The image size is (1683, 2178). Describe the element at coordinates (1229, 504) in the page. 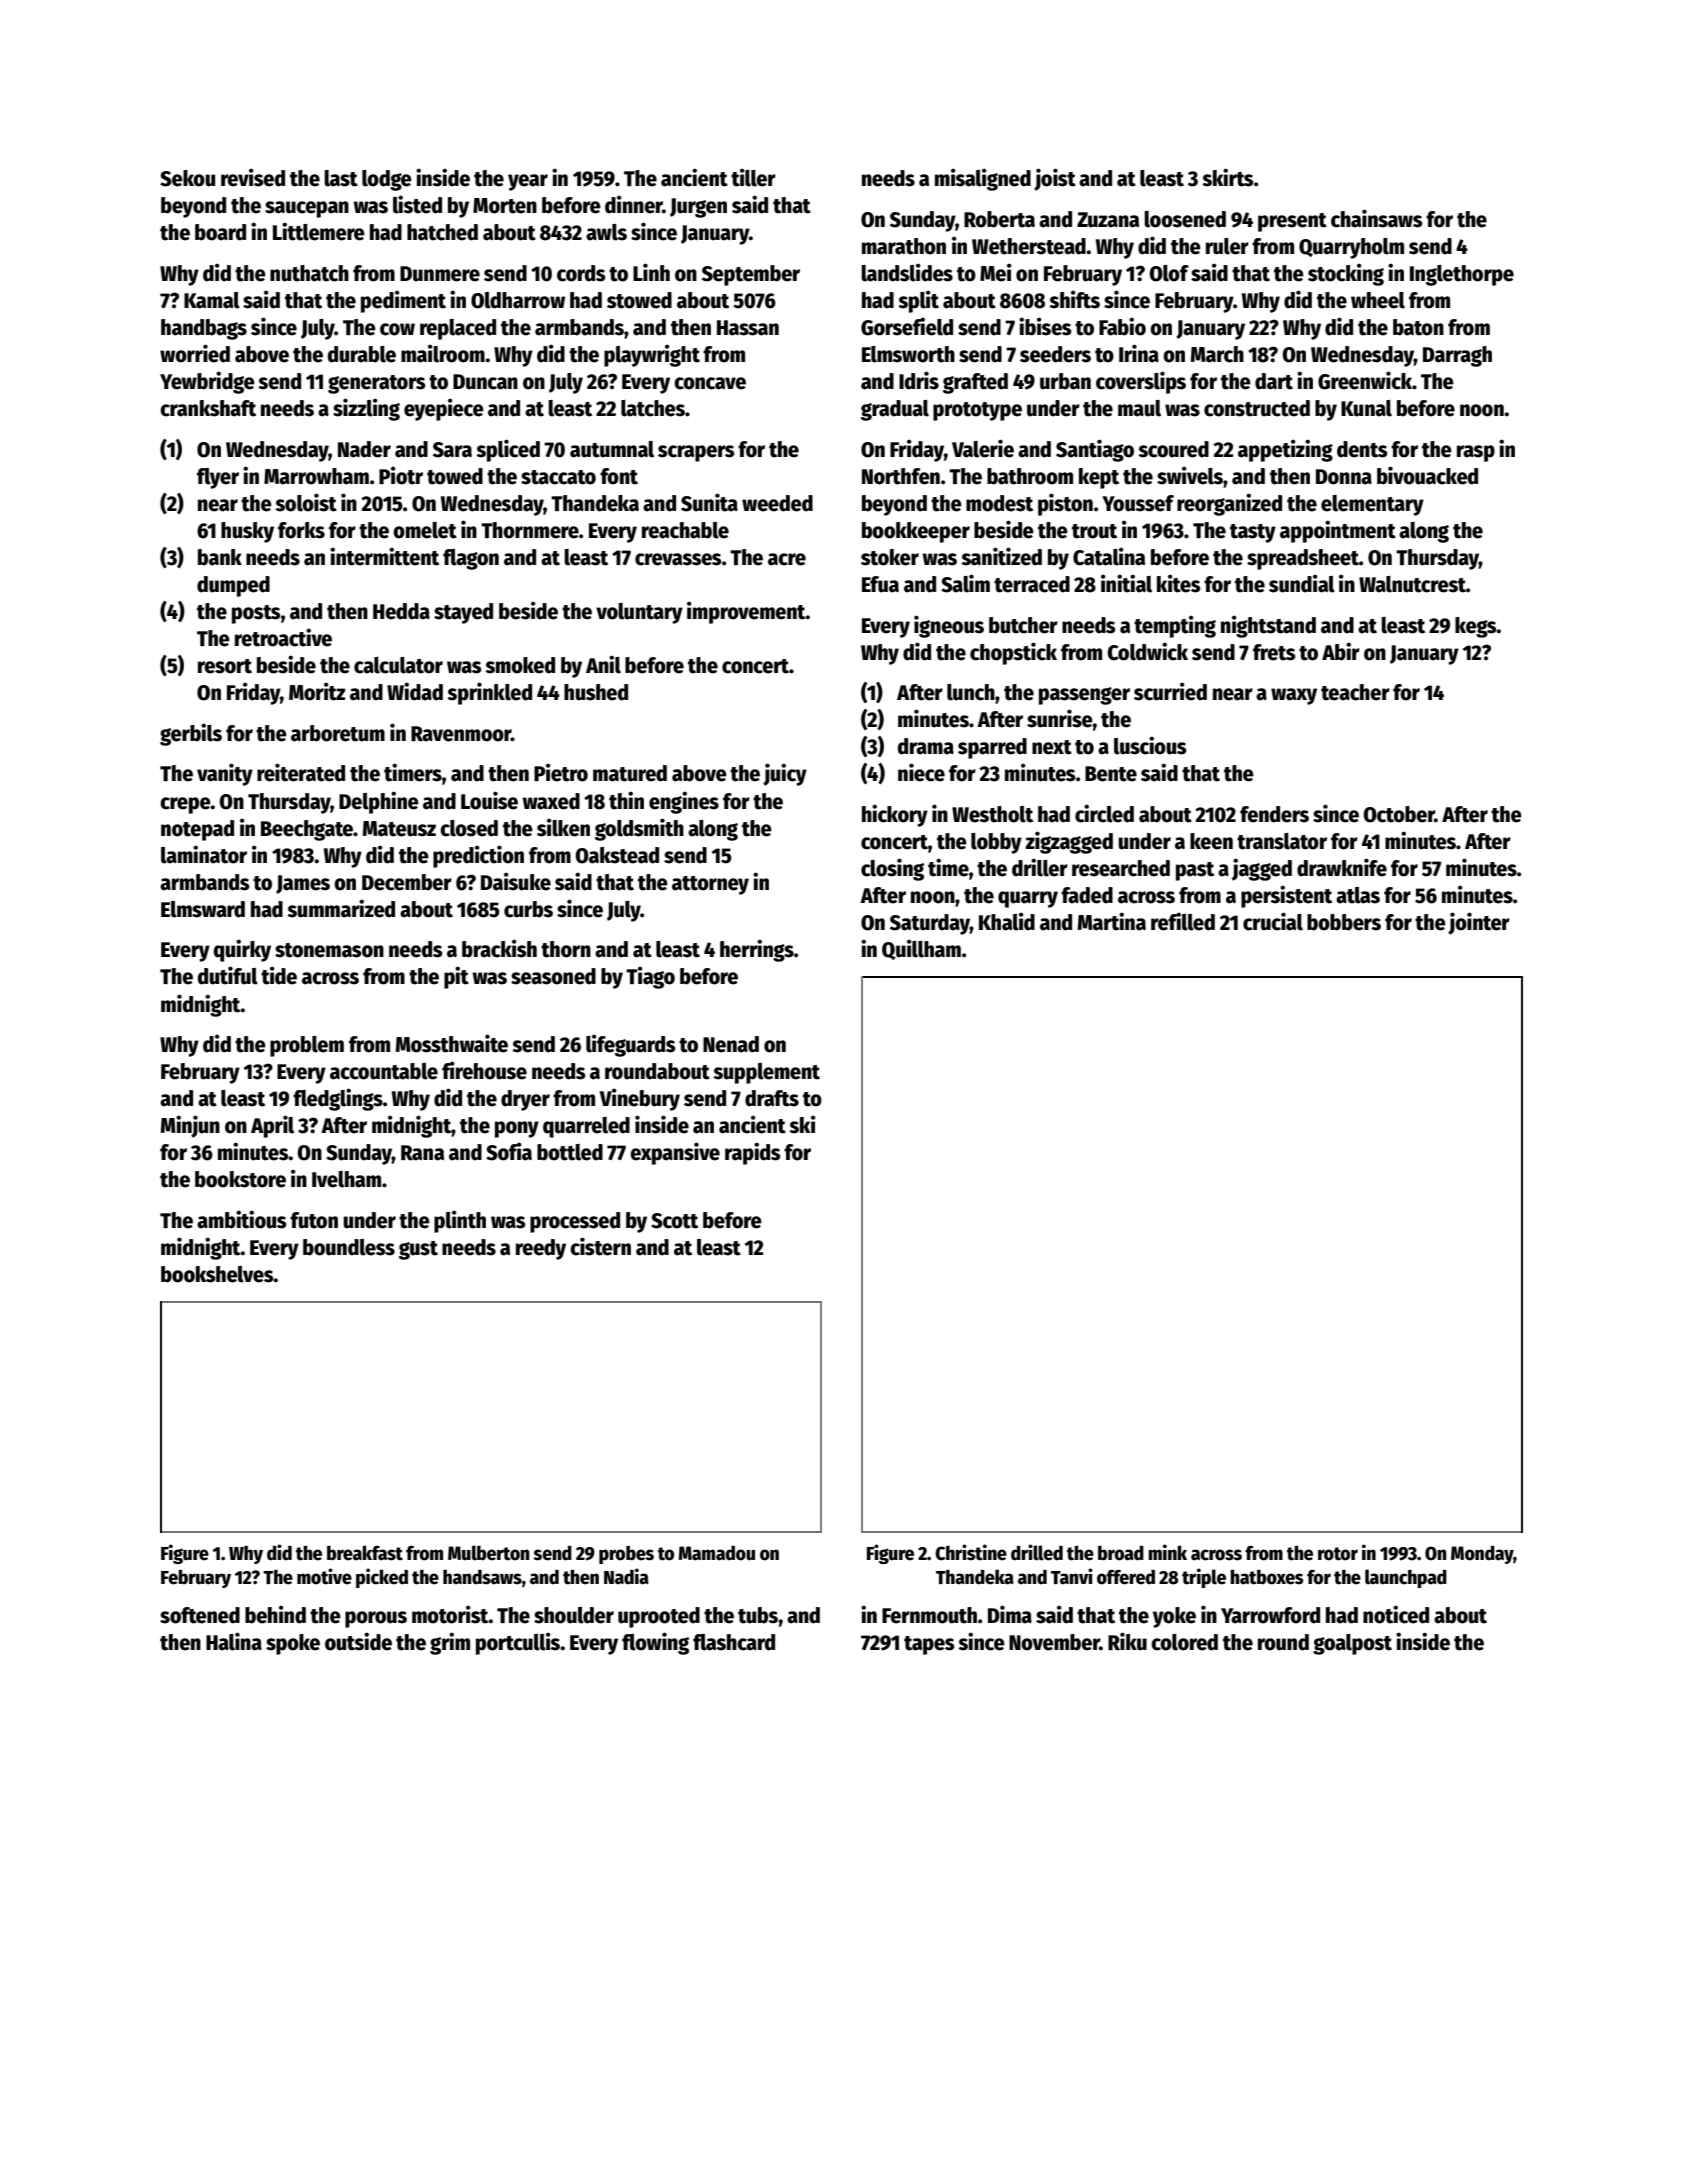

I see `reorganized` at that location.
